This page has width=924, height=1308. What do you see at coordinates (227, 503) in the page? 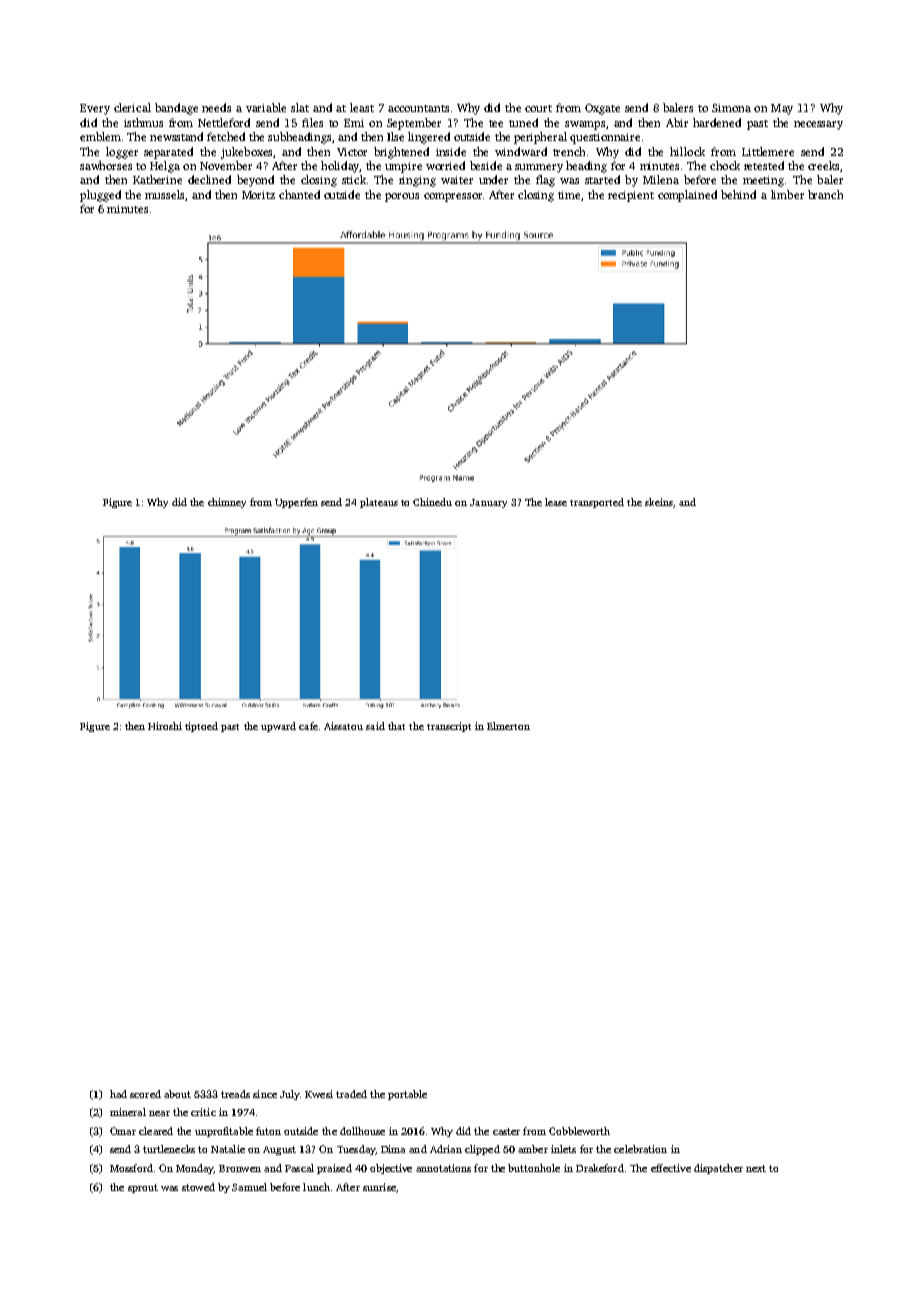
I see `chimney` at bounding box center [227, 503].
